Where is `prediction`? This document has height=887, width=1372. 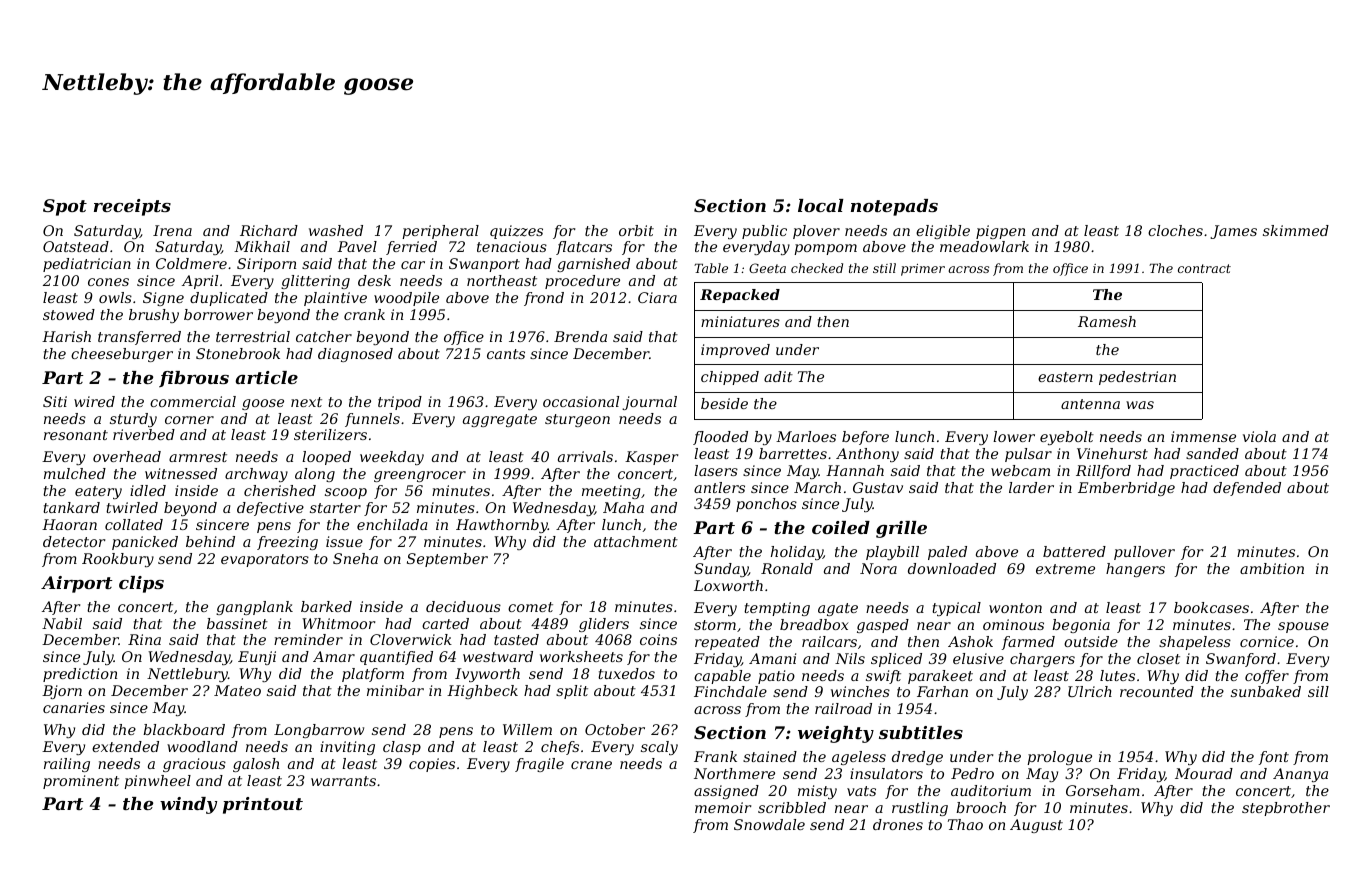 prediction is located at coordinates (80, 675).
